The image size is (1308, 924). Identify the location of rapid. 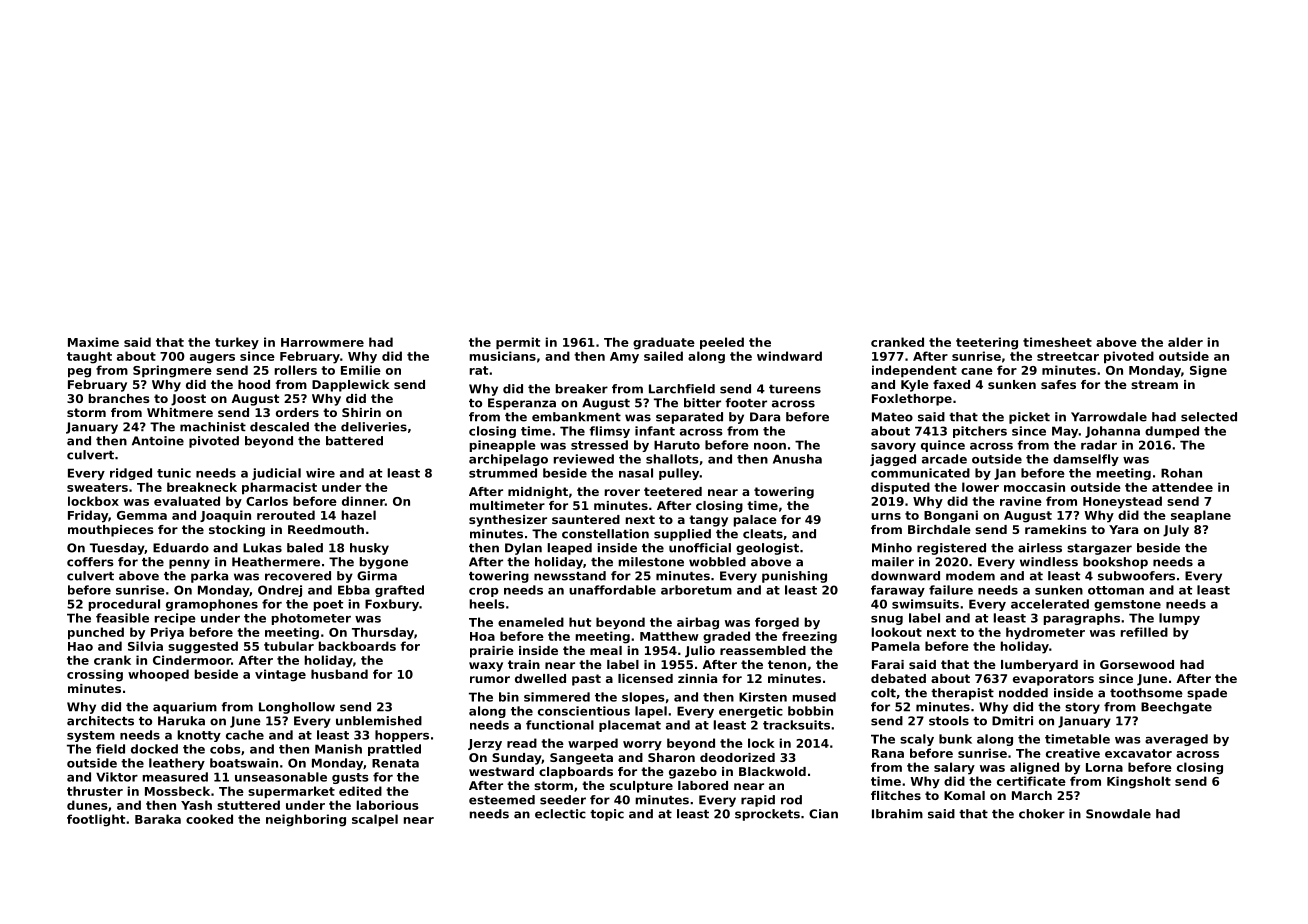
(758, 801).
